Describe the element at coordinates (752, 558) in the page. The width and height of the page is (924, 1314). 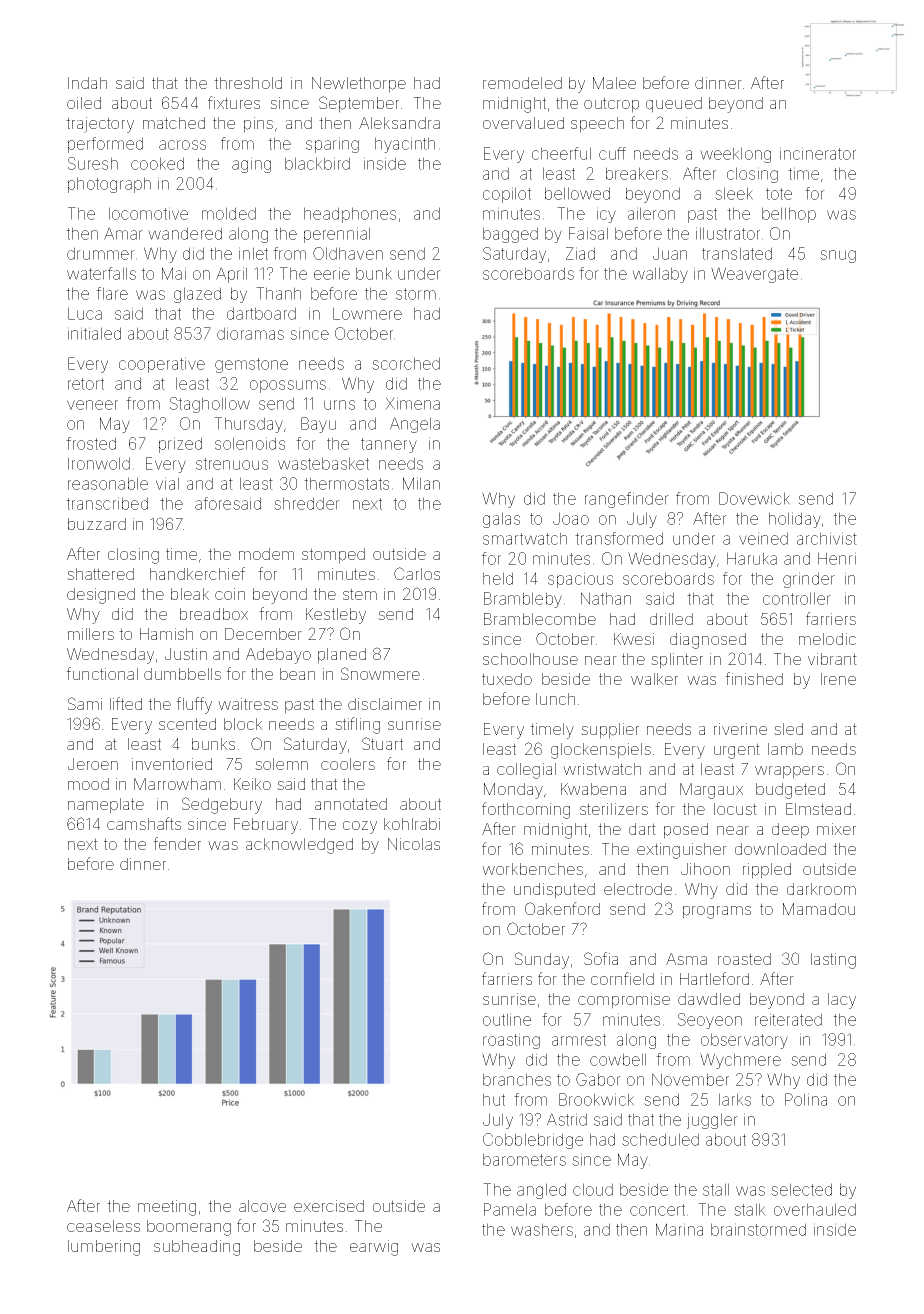
I see `Haruka` at that location.
